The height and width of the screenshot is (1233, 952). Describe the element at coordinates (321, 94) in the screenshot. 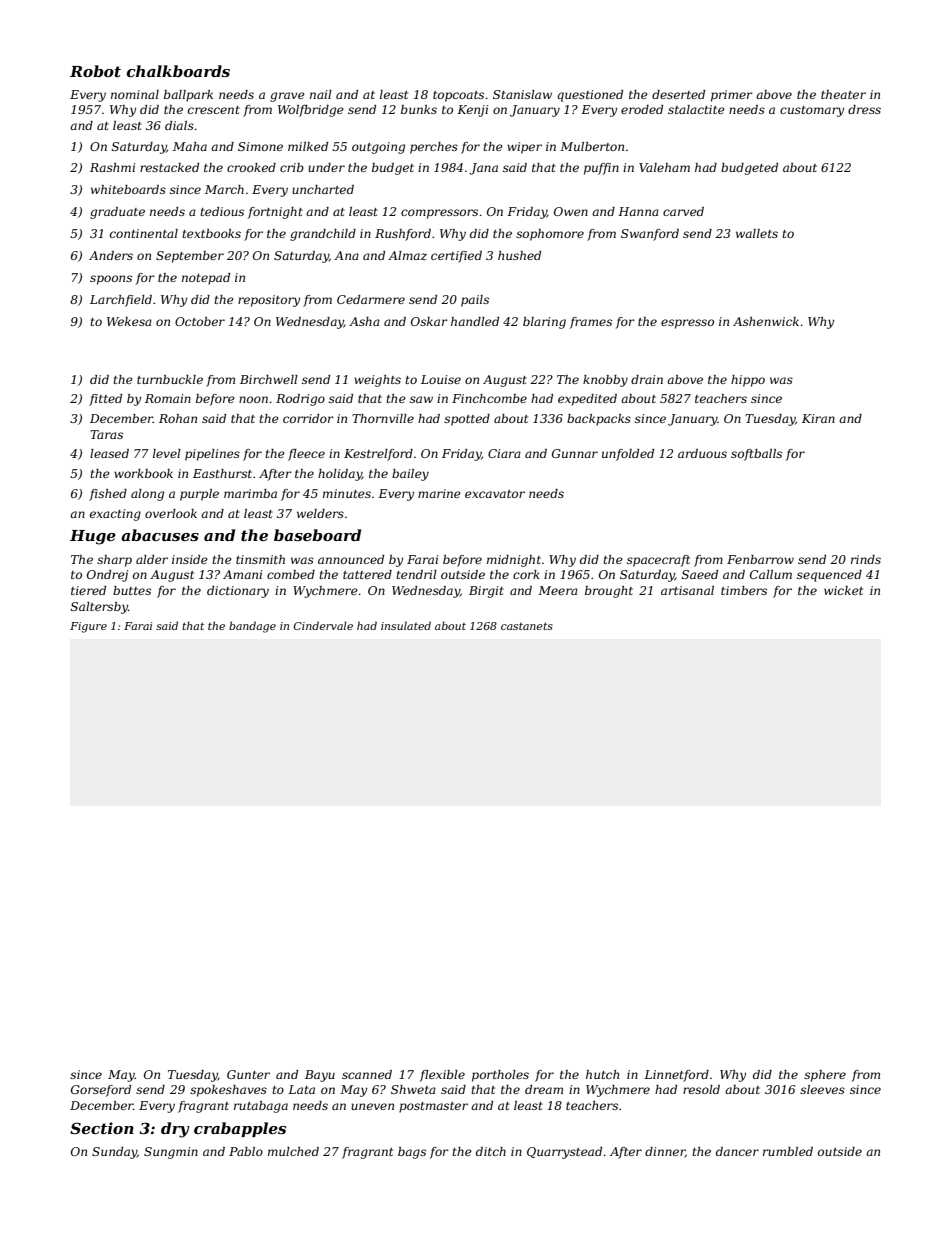

I see `nail` at that location.
